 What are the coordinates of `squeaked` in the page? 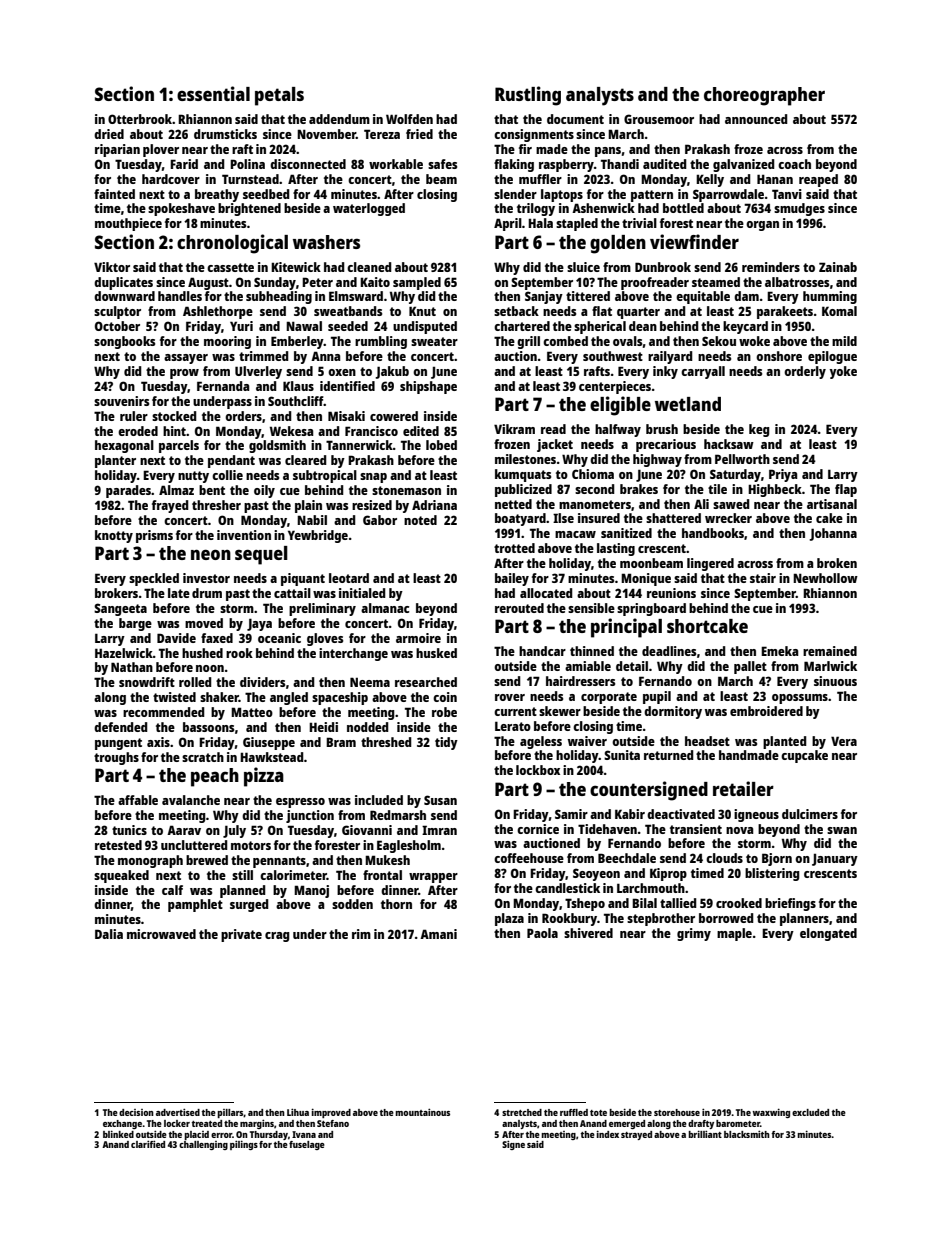 It's located at (121, 876).
